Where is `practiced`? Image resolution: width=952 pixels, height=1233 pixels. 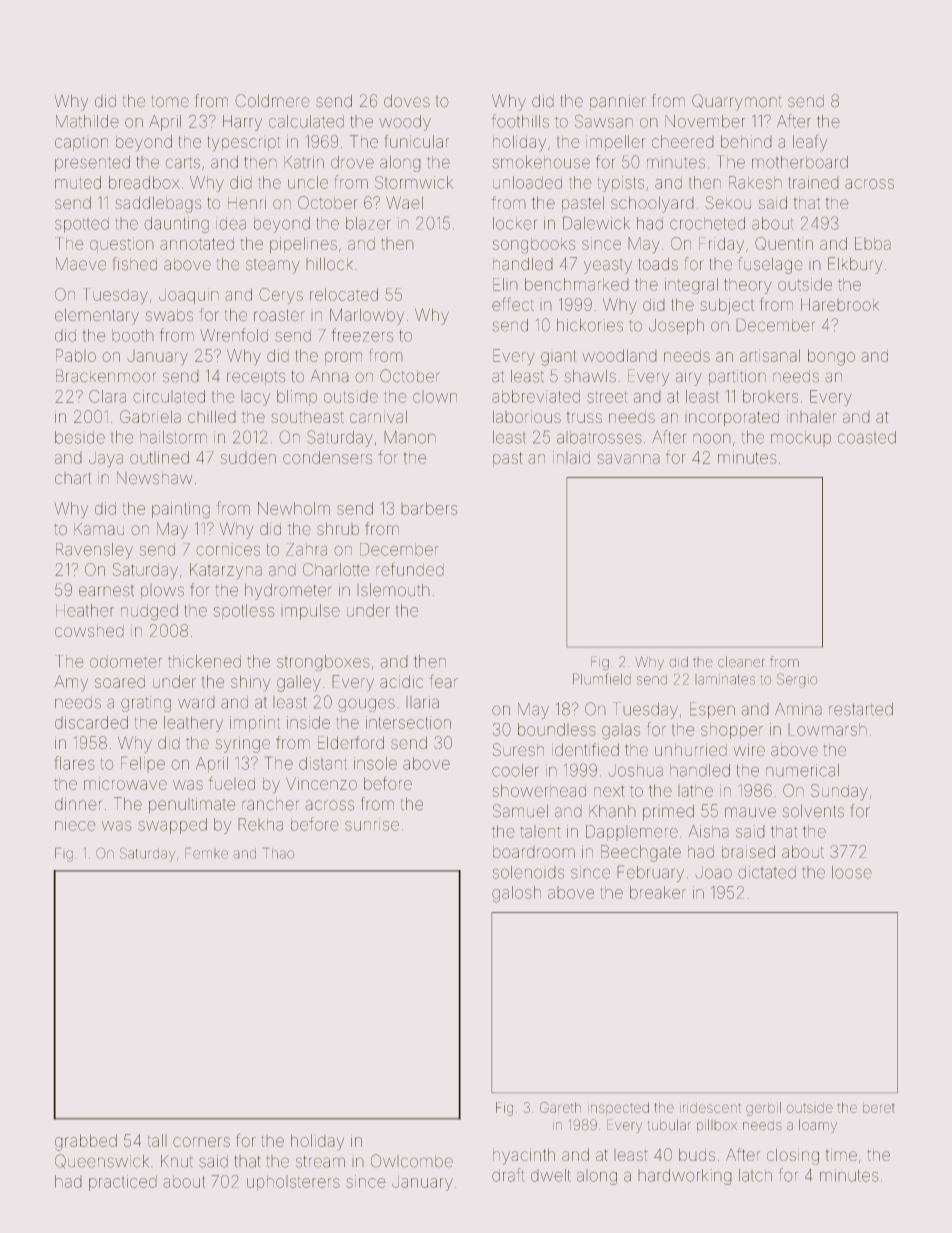
practiced is located at coordinates (123, 1183).
